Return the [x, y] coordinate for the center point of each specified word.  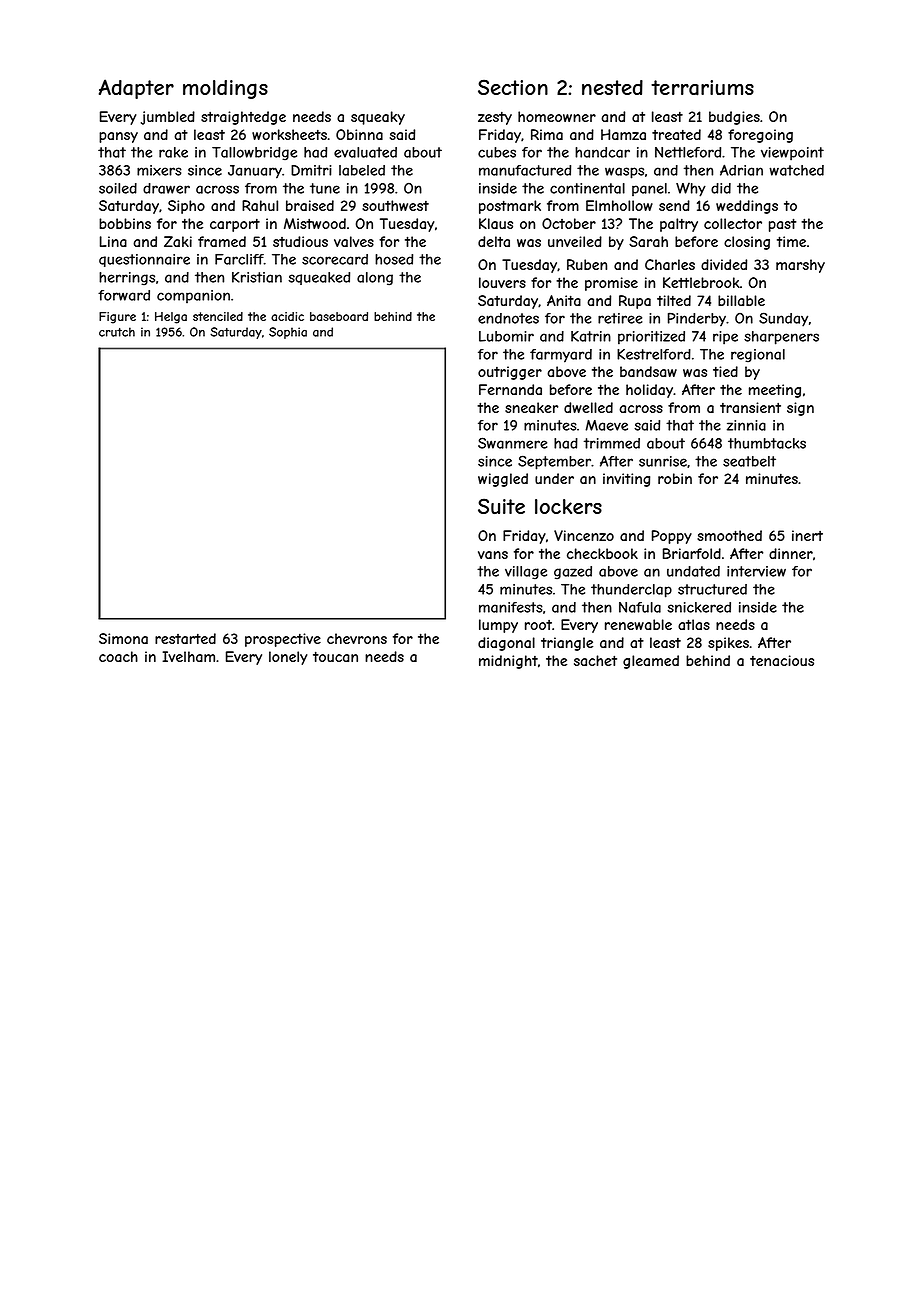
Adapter [136, 89]
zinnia [746, 425]
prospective [283, 640]
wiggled [503, 480]
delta [494, 241]
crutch [117, 332]
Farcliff [239, 259]
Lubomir [506, 336]
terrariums [702, 88]
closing [747, 243]
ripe [725, 338]
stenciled [218, 316]
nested [612, 87]
